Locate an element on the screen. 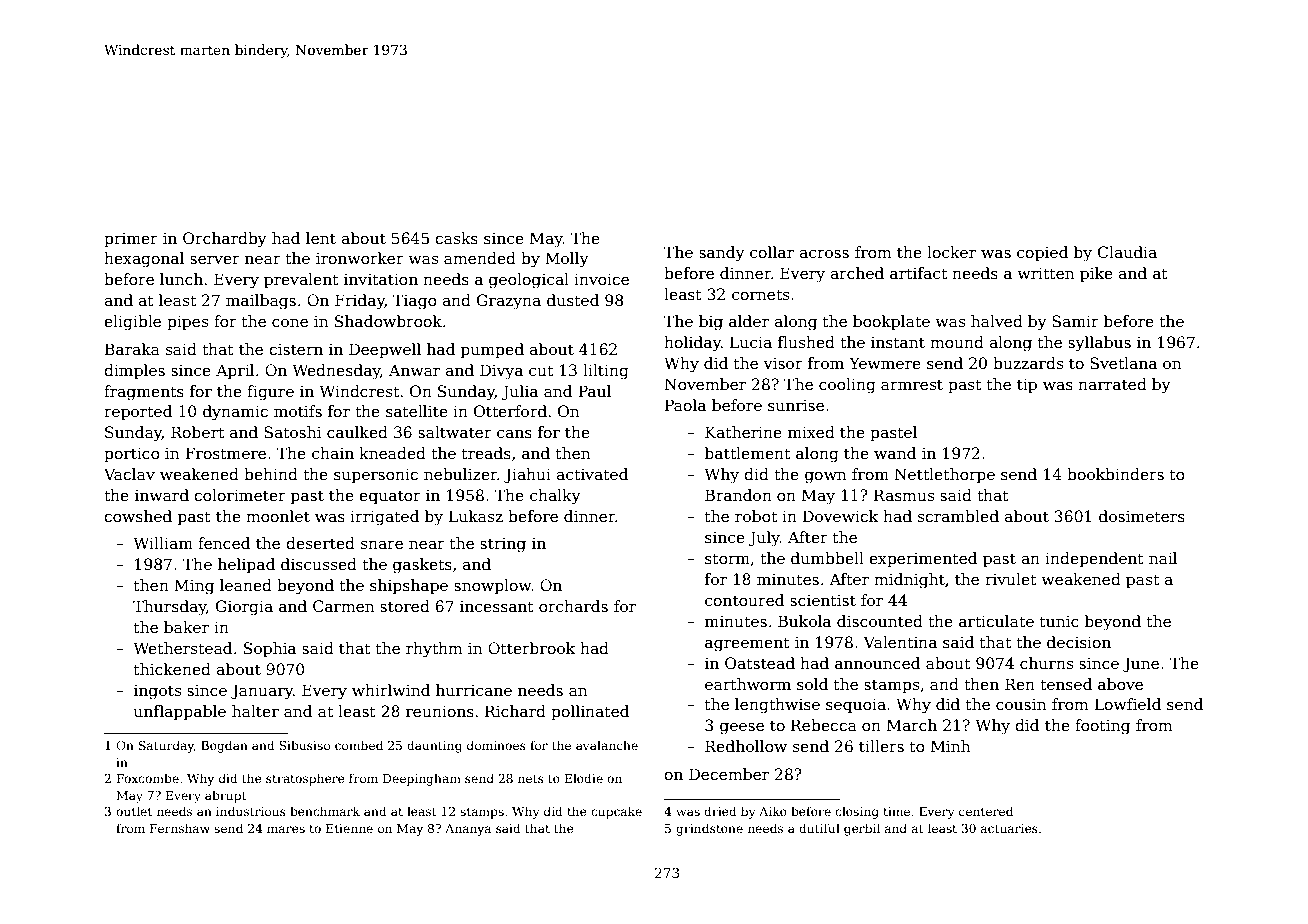  mailbags is located at coordinates (261, 302).
